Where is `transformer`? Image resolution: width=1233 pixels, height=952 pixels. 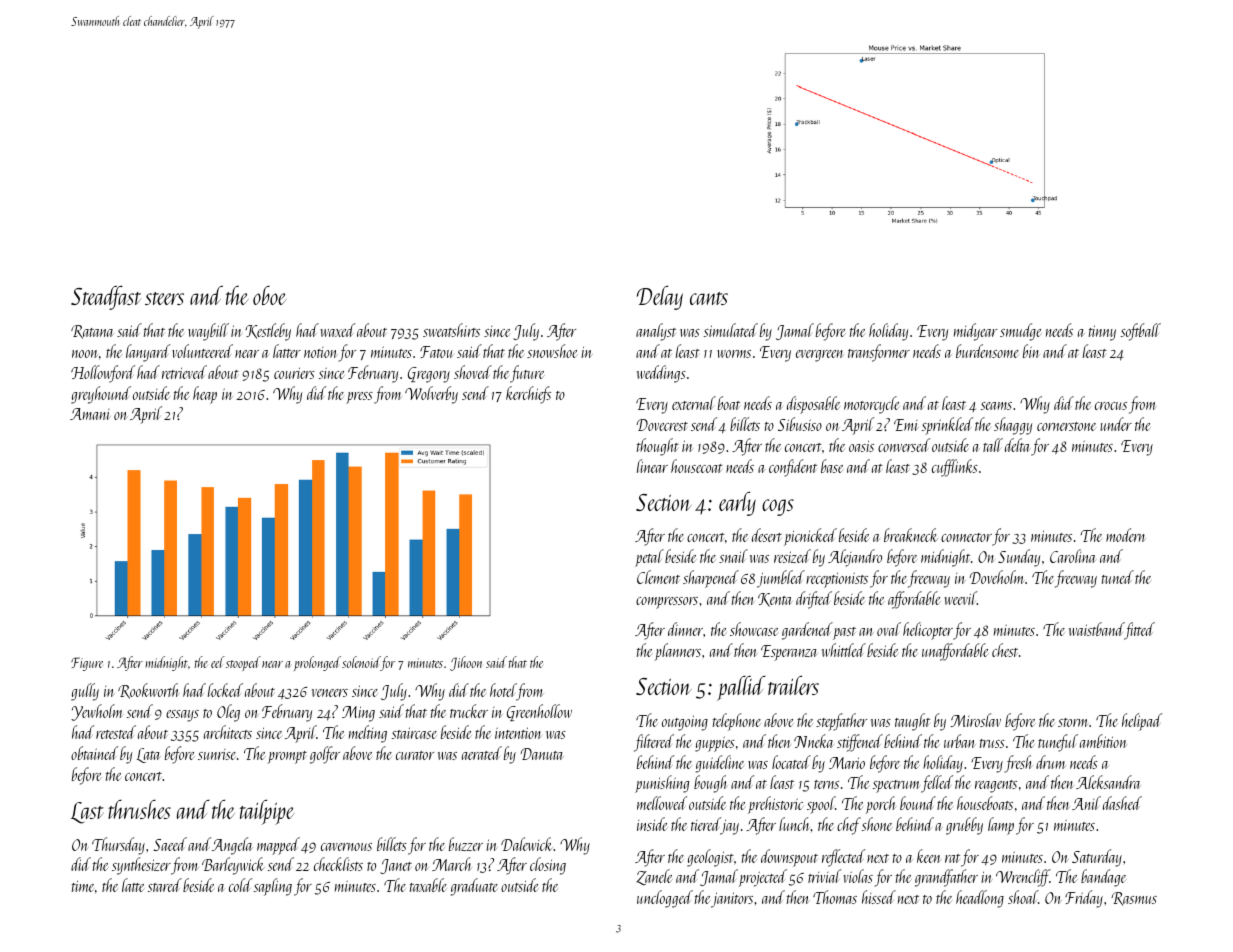 transformer is located at coordinates (879, 353).
